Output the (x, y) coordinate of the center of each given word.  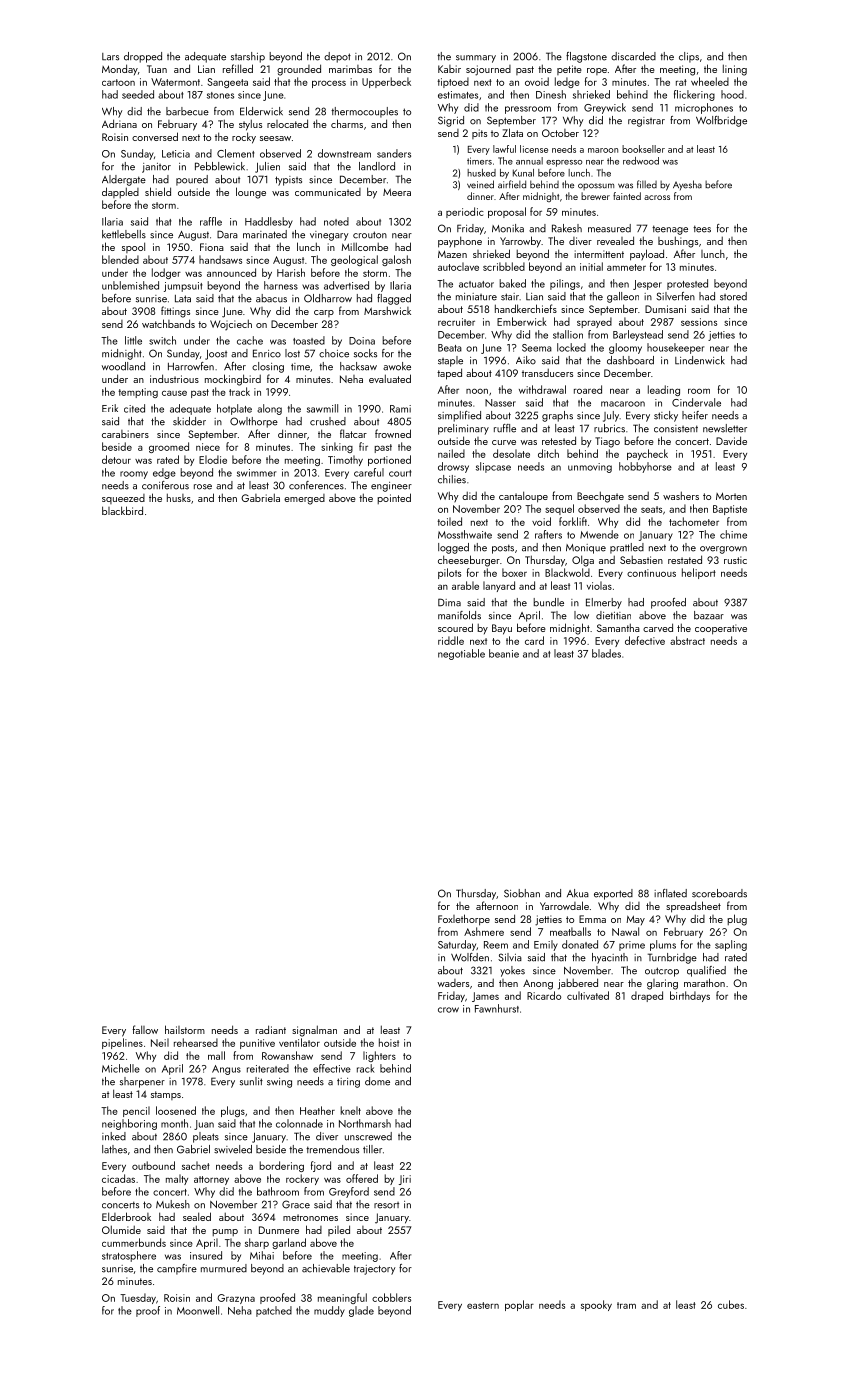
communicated (328, 192)
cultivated (588, 995)
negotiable (461, 654)
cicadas (118, 1178)
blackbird (122, 510)
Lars (110, 57)
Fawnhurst (497, 1008)
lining (735, 70)
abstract (687, 640)
